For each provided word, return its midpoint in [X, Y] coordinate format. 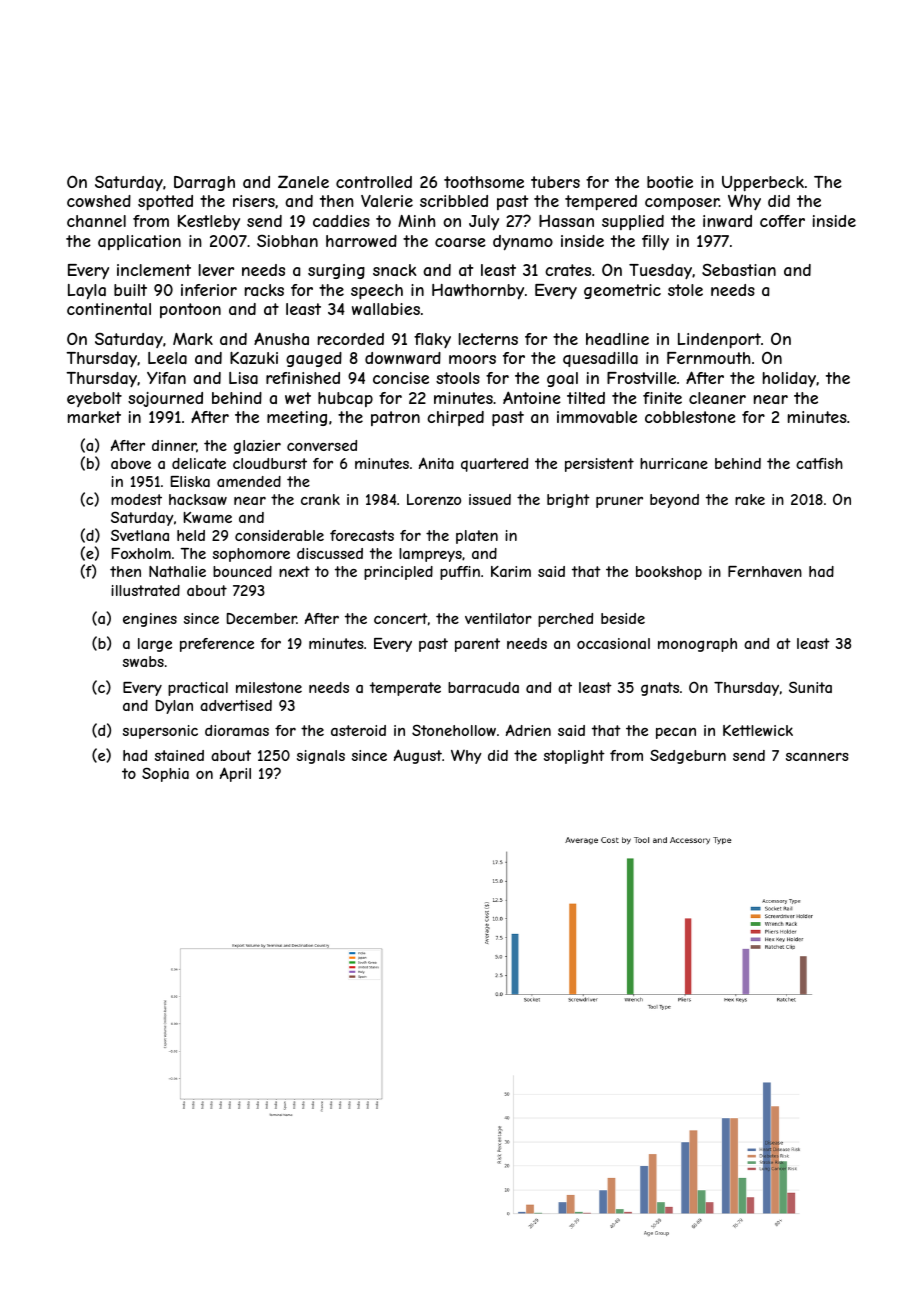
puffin [460, 573]
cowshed [99, 201]
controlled [374, 182]
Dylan [174, 707]
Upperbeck [763, 183]
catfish [819, 463]
